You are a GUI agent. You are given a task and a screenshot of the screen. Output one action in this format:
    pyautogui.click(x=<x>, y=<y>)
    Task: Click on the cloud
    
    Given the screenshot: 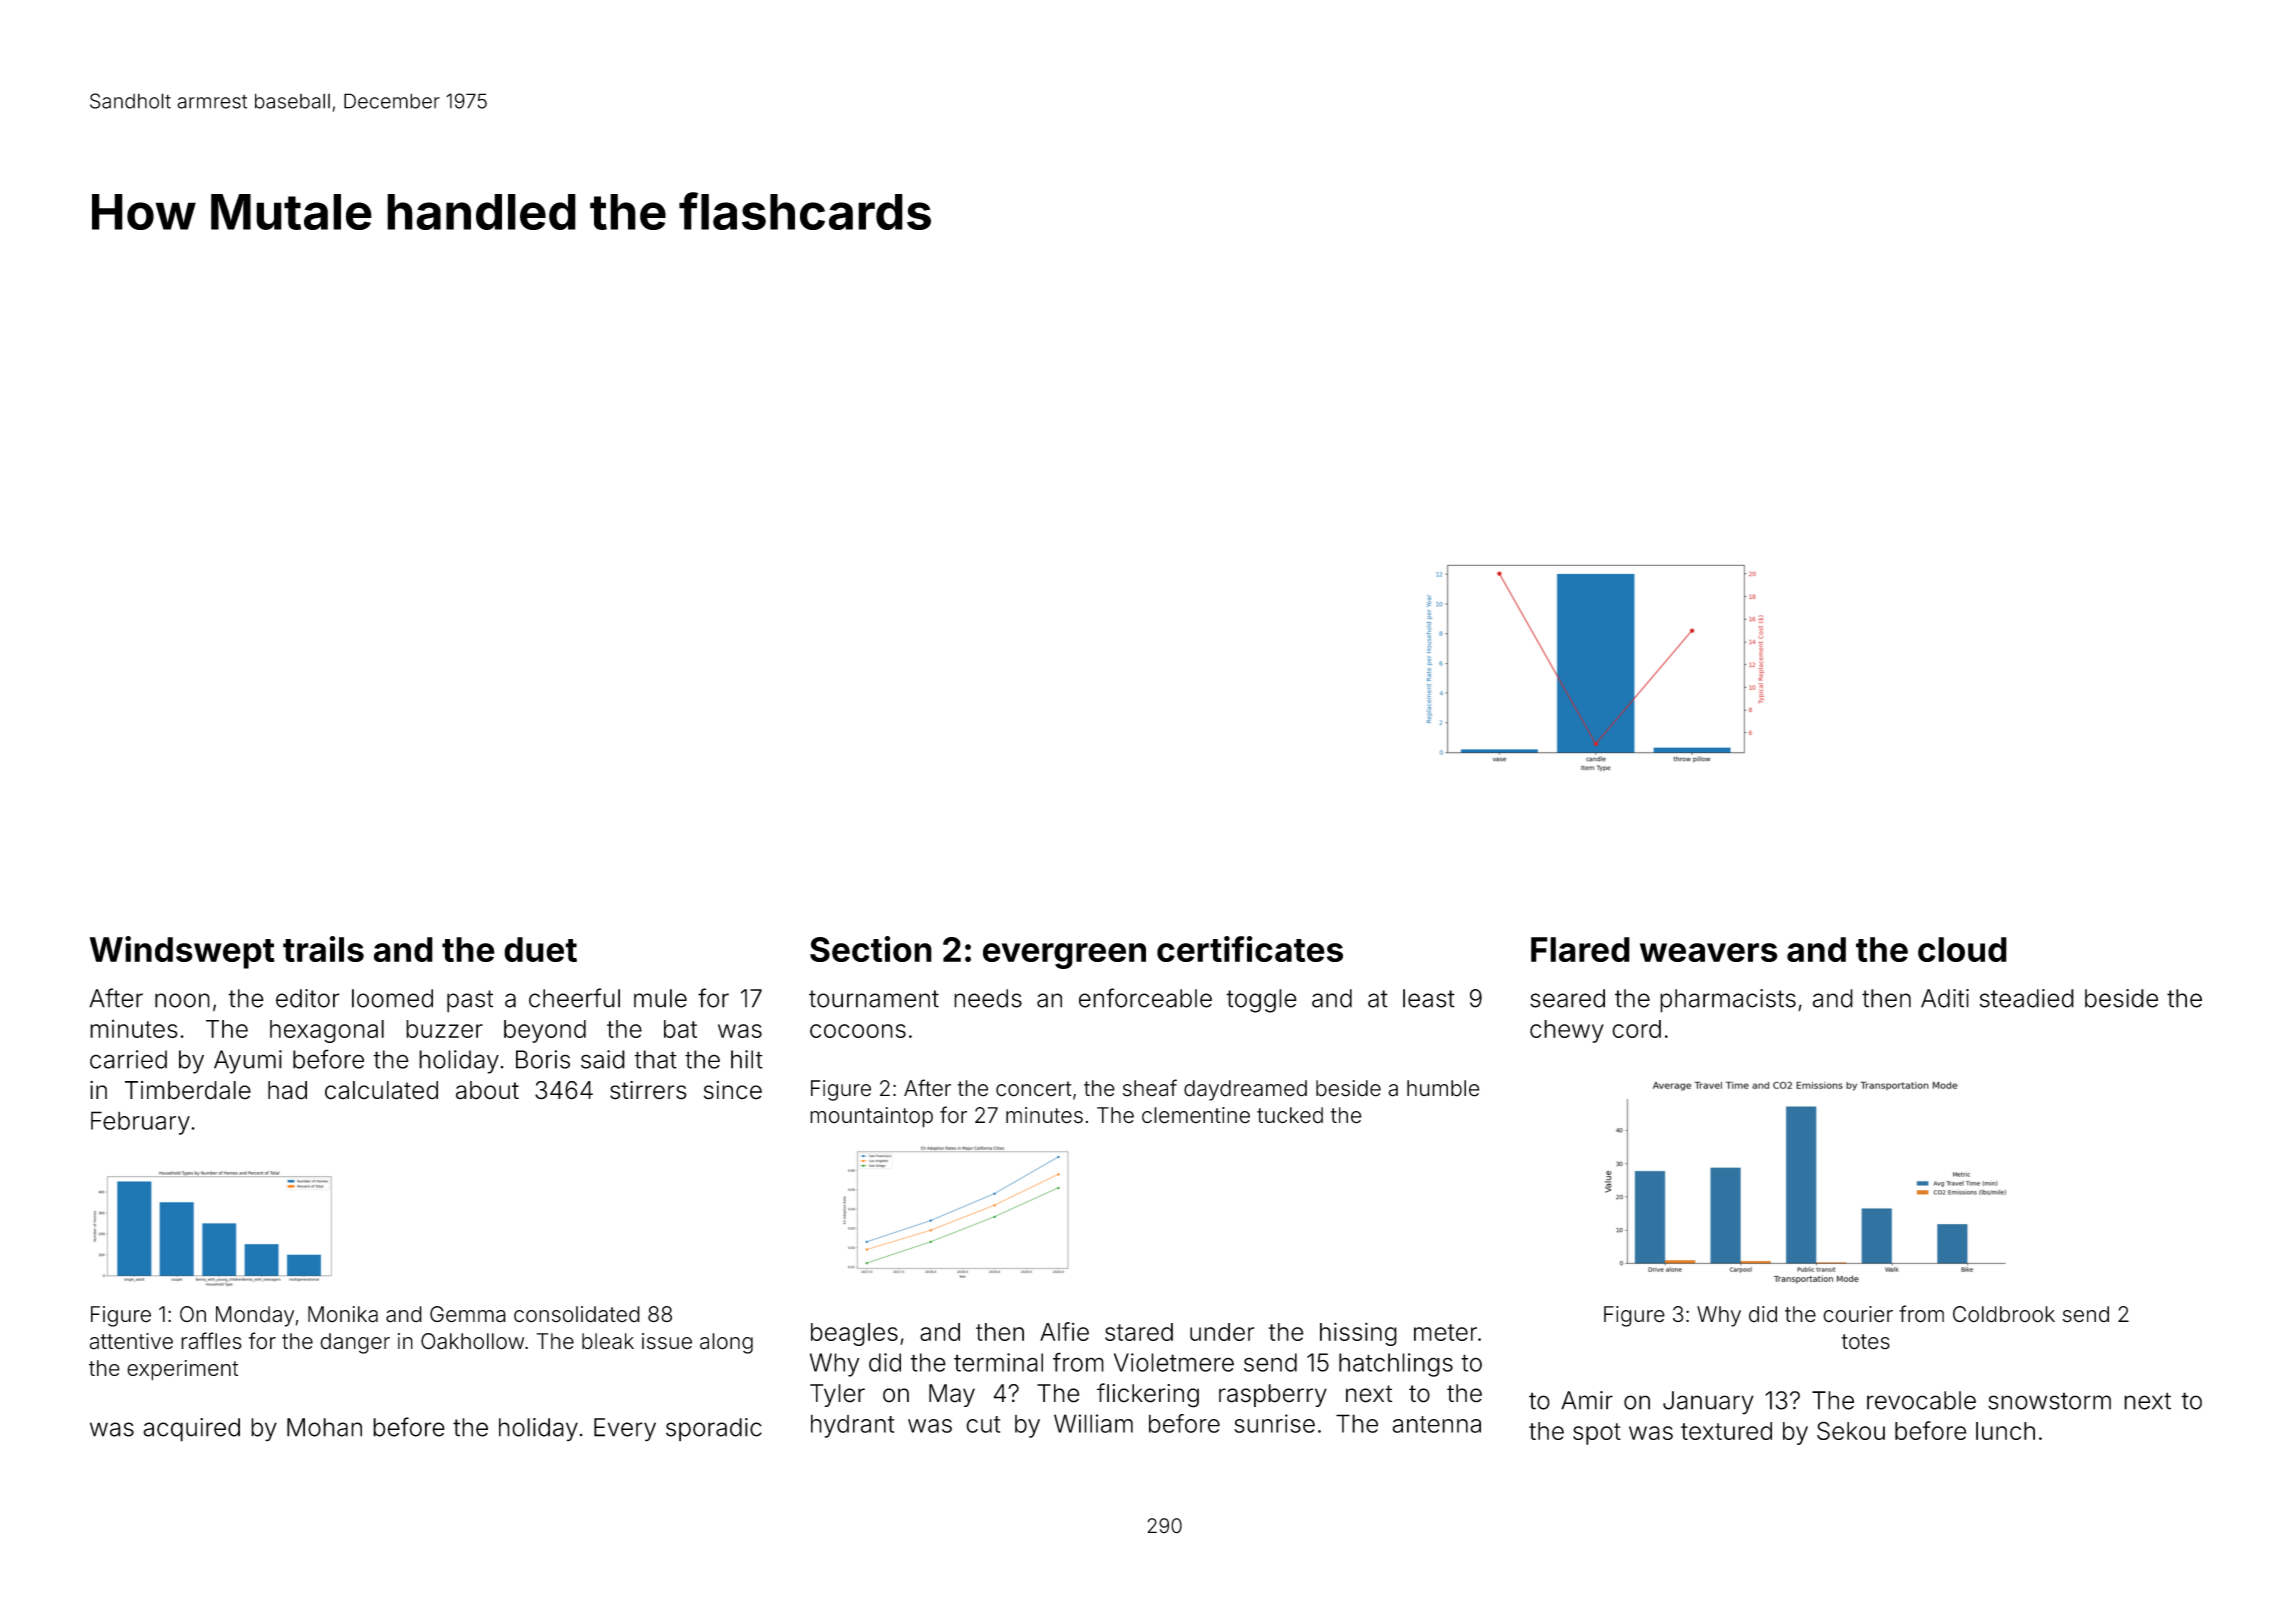 What is the action you would take?
    pyautogui.click(x=1962, y=949)
